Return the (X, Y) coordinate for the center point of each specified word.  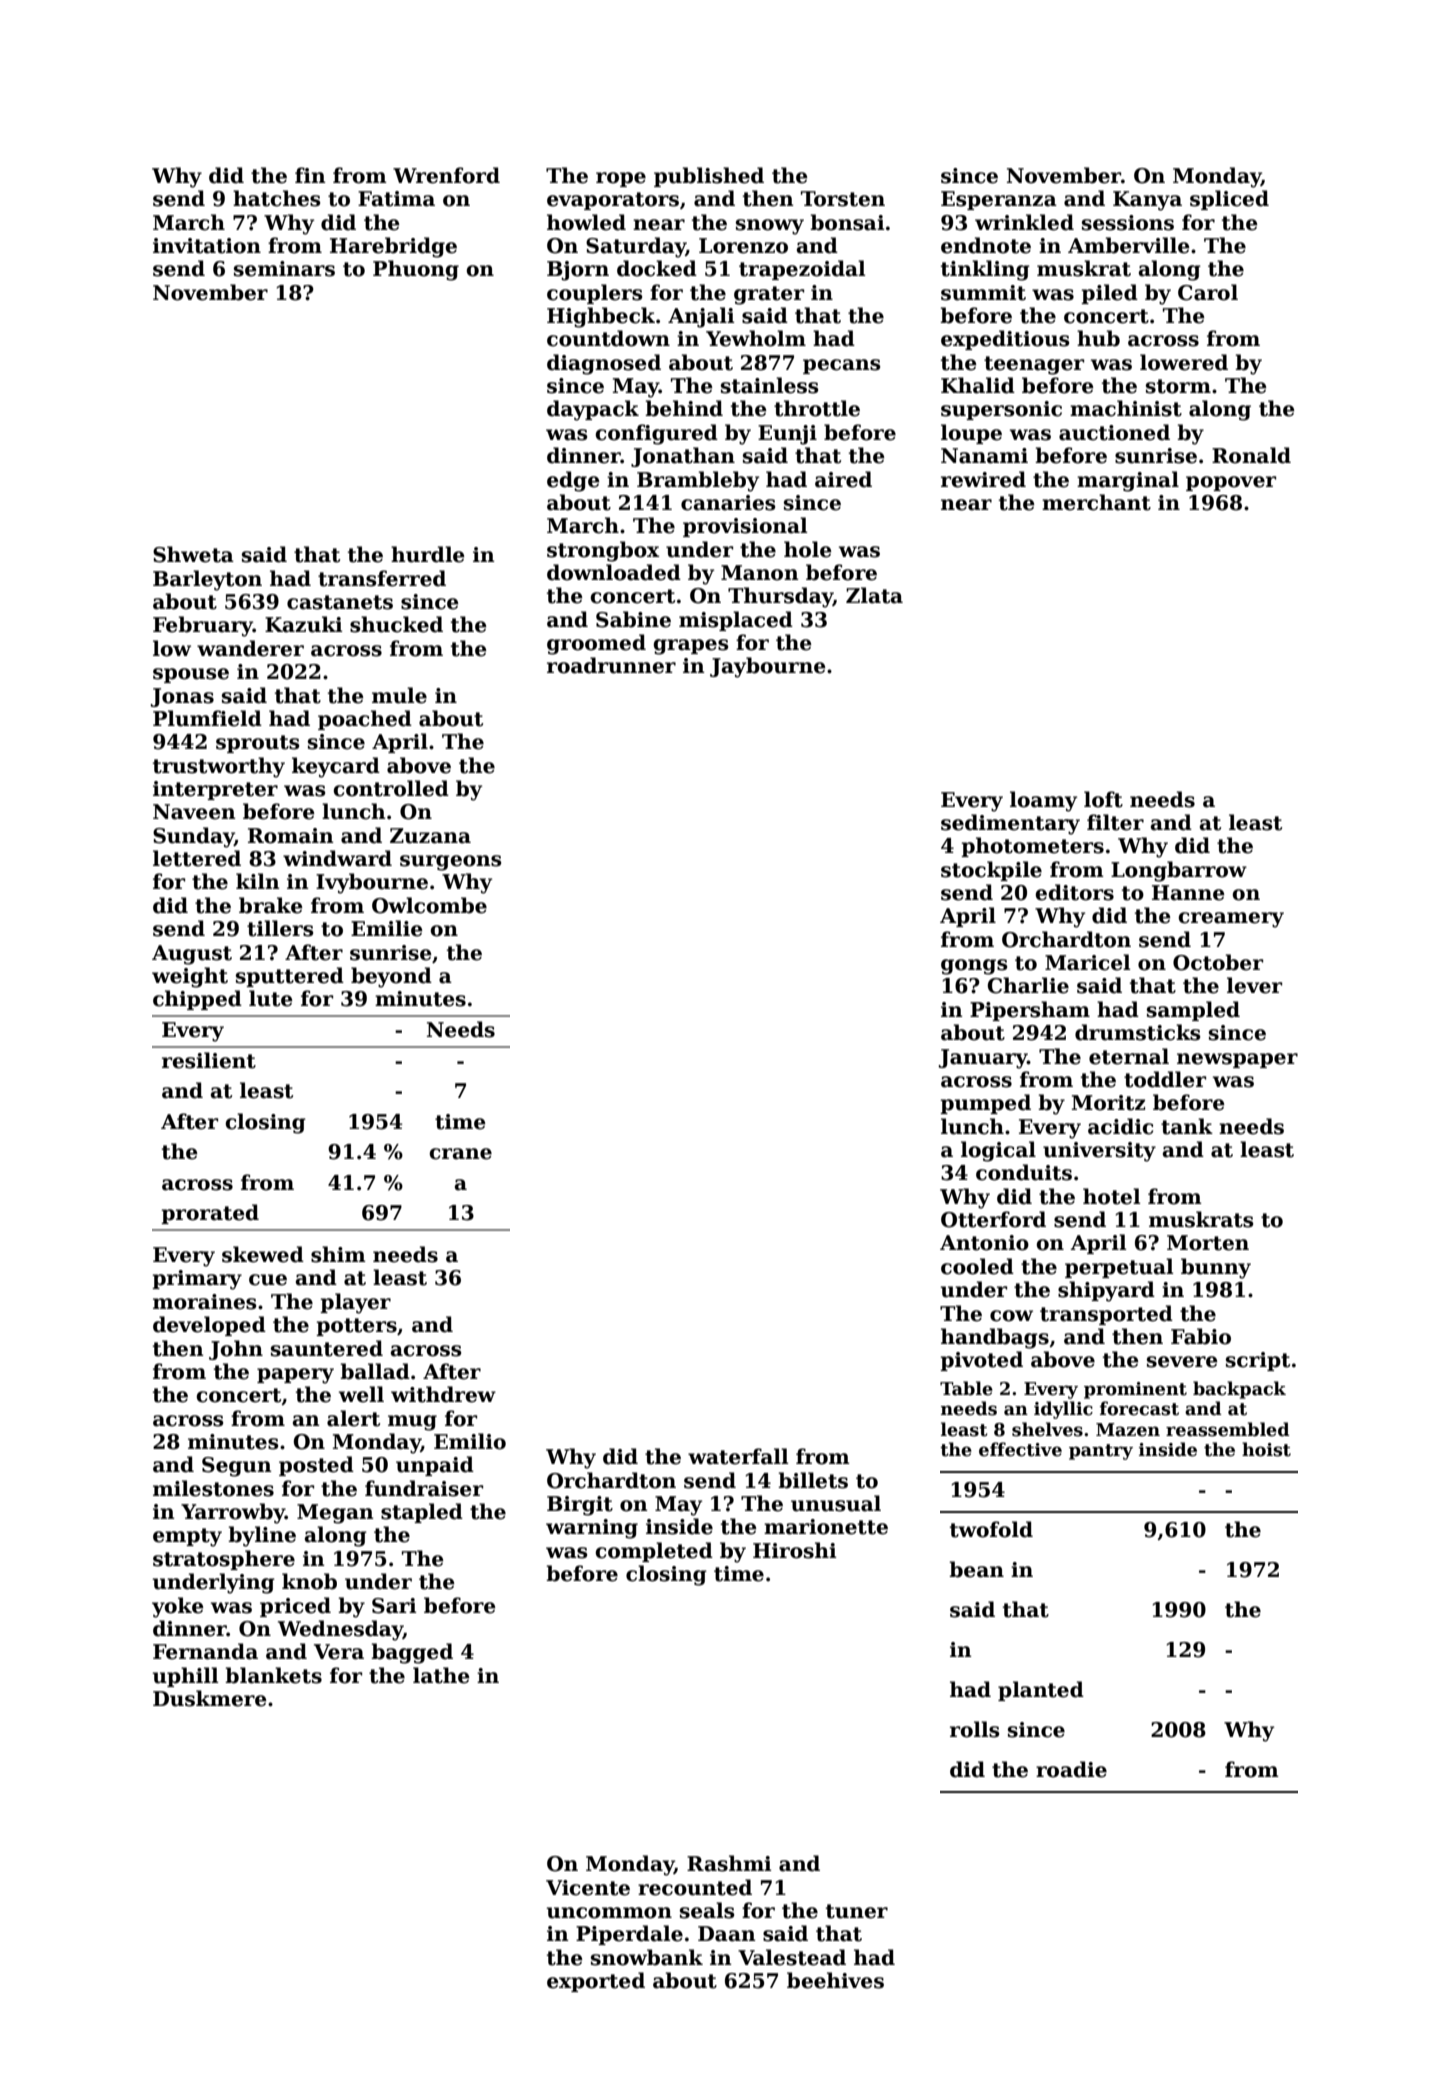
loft (1103, 799)
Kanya (1147, 201)
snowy (770, 227)
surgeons (450, 863)
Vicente (588, 1888)
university (1099, 1152)
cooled (977, 1266)
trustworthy (219, 767)
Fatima (396, 199)
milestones (213, 1488)
